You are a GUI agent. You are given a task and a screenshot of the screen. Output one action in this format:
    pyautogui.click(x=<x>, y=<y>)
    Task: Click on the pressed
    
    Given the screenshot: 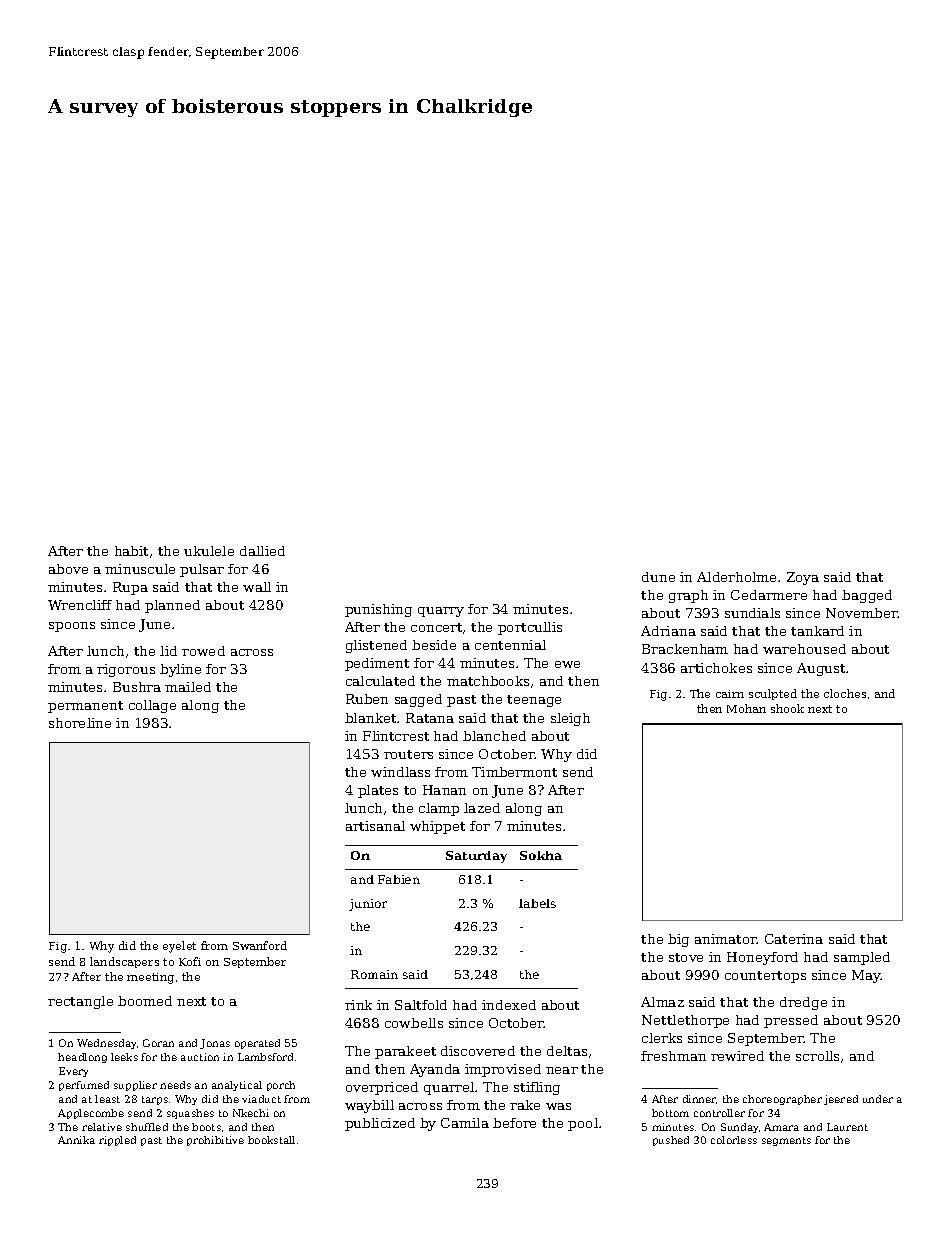 What is the action you would take?
    pyautogui.click(x=791, y=1021)
